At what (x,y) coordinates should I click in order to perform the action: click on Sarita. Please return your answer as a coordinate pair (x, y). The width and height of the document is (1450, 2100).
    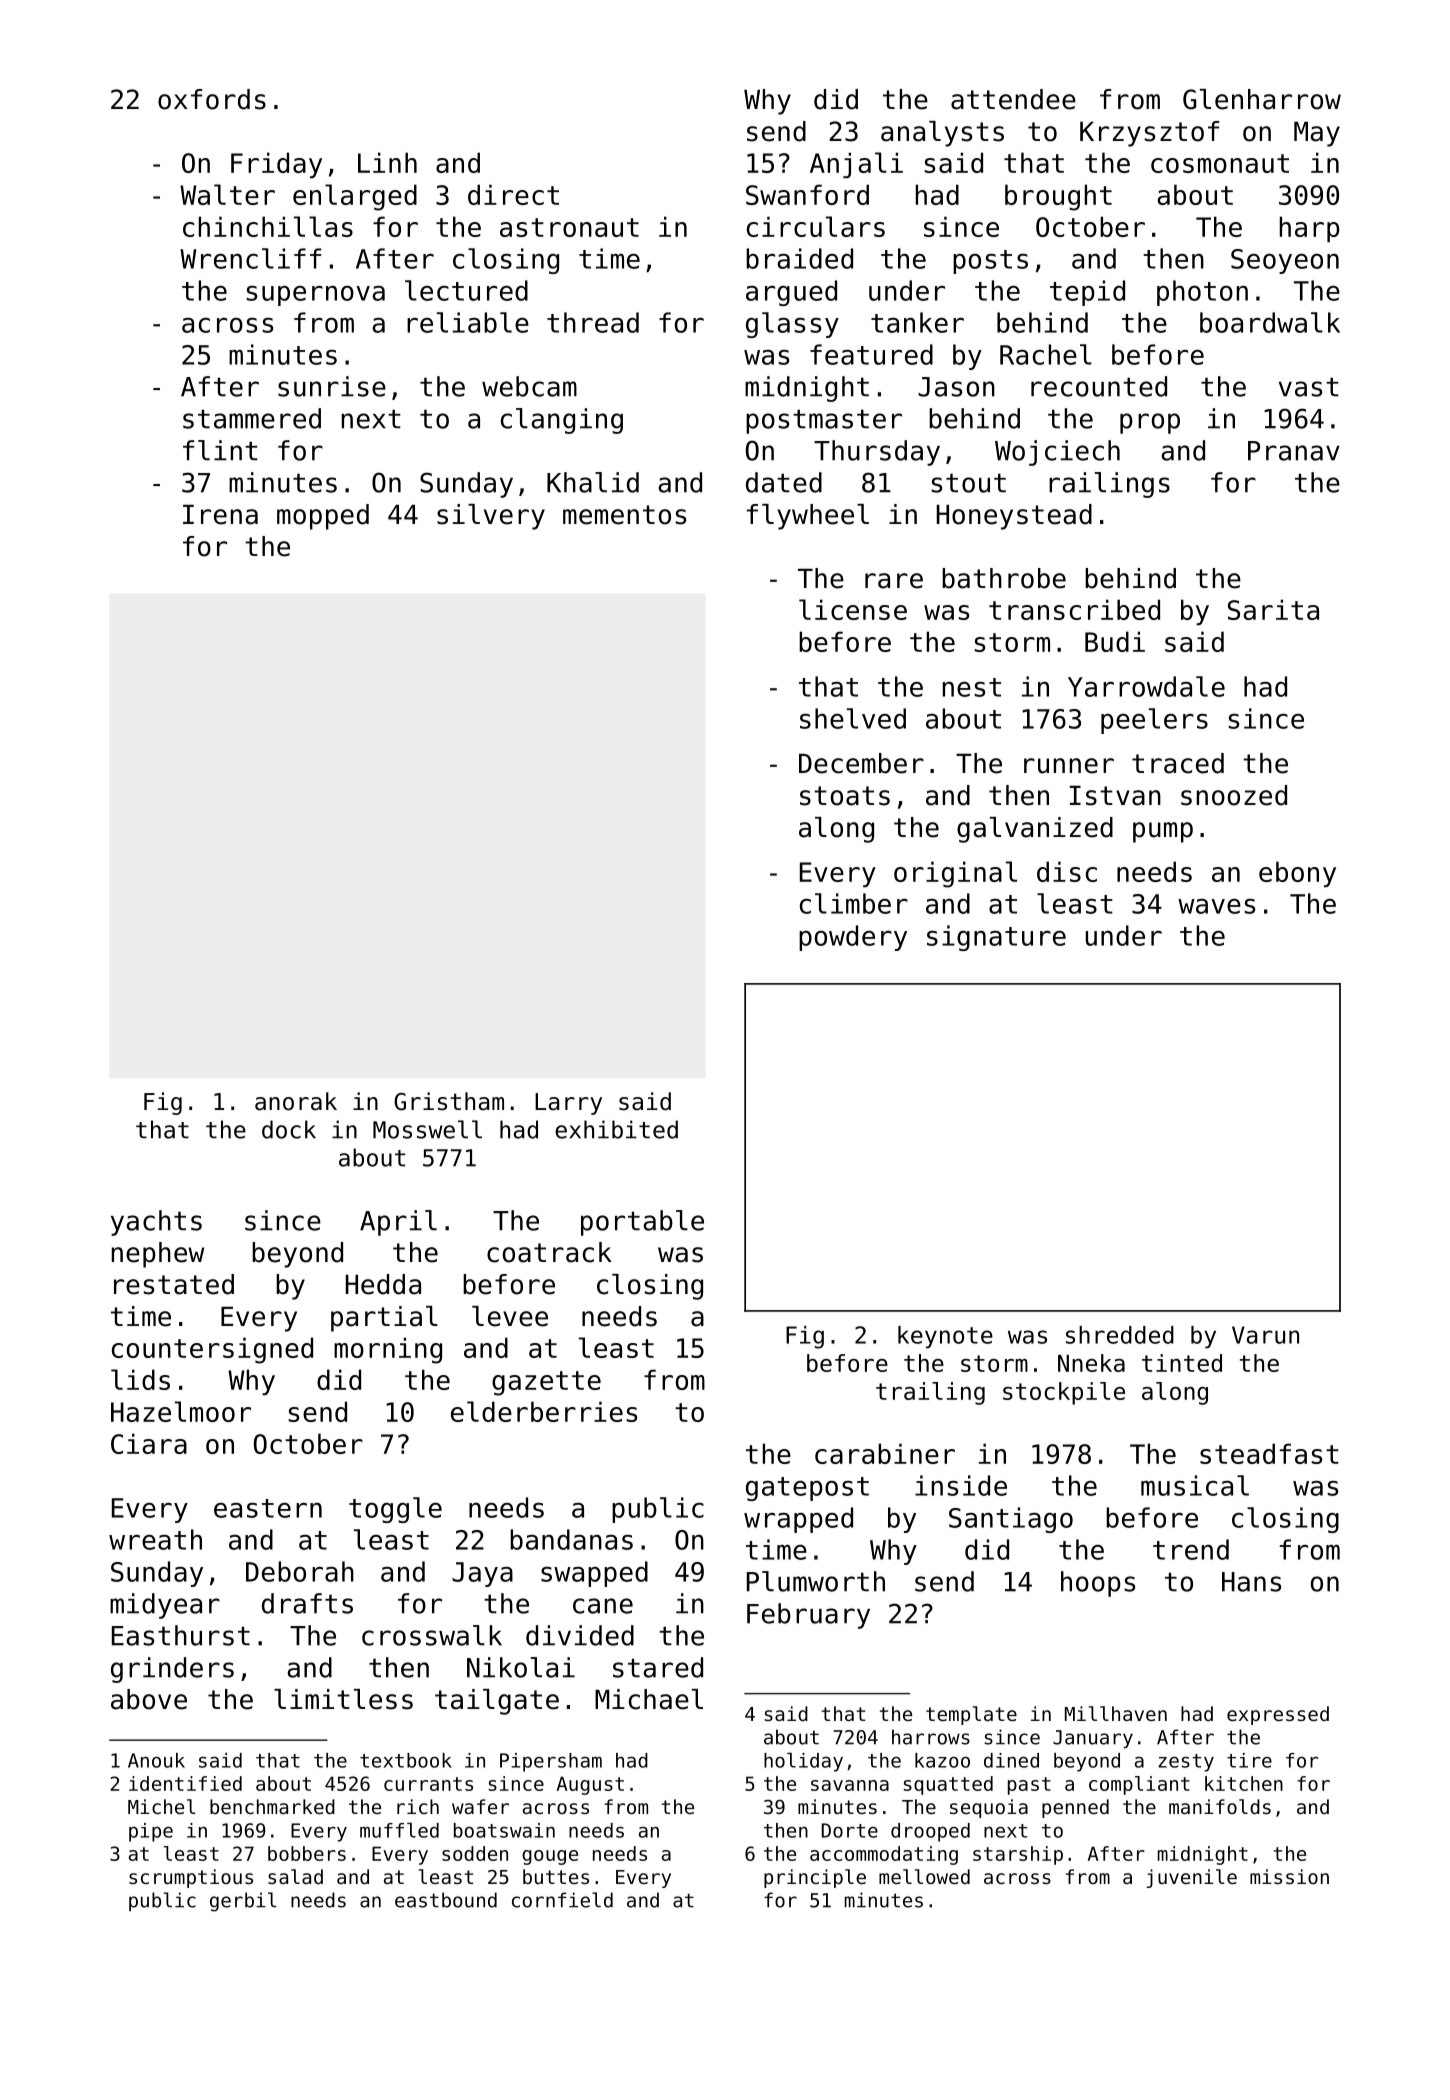
    Looking at the image, I should click on (1273, 609).
